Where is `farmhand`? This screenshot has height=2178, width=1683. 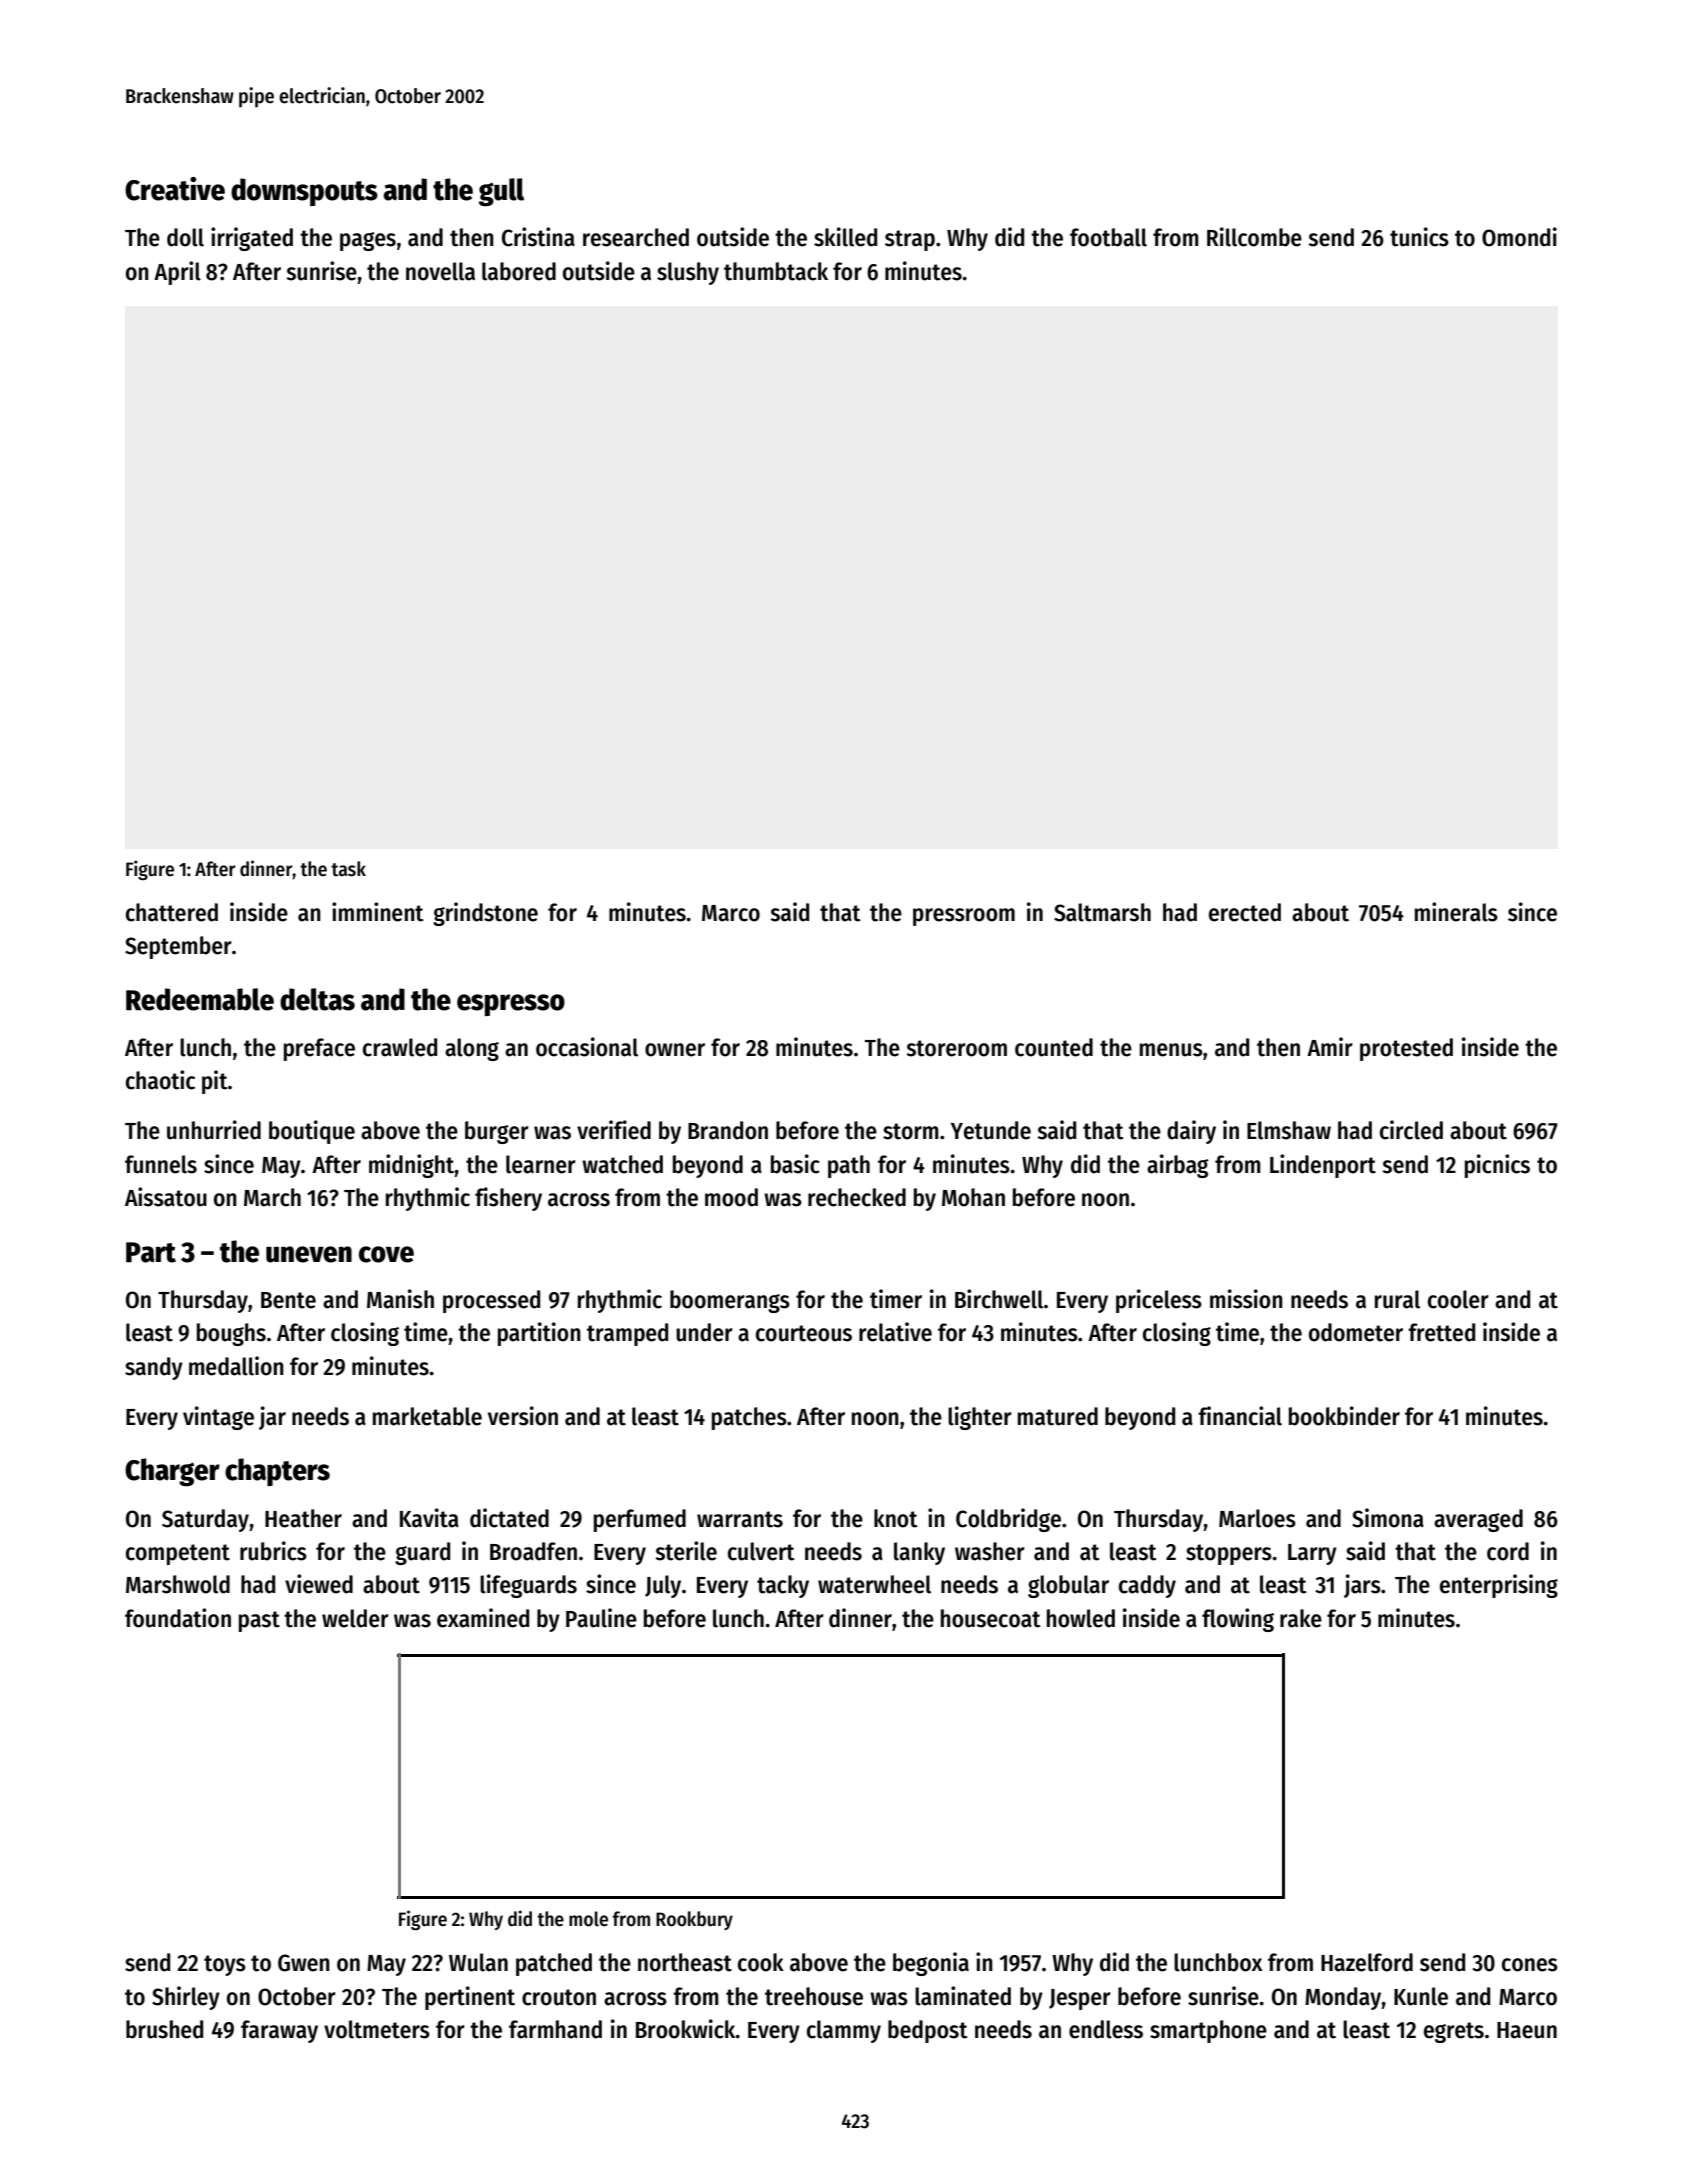
farmhand is located at coordinates (555, 2029).
